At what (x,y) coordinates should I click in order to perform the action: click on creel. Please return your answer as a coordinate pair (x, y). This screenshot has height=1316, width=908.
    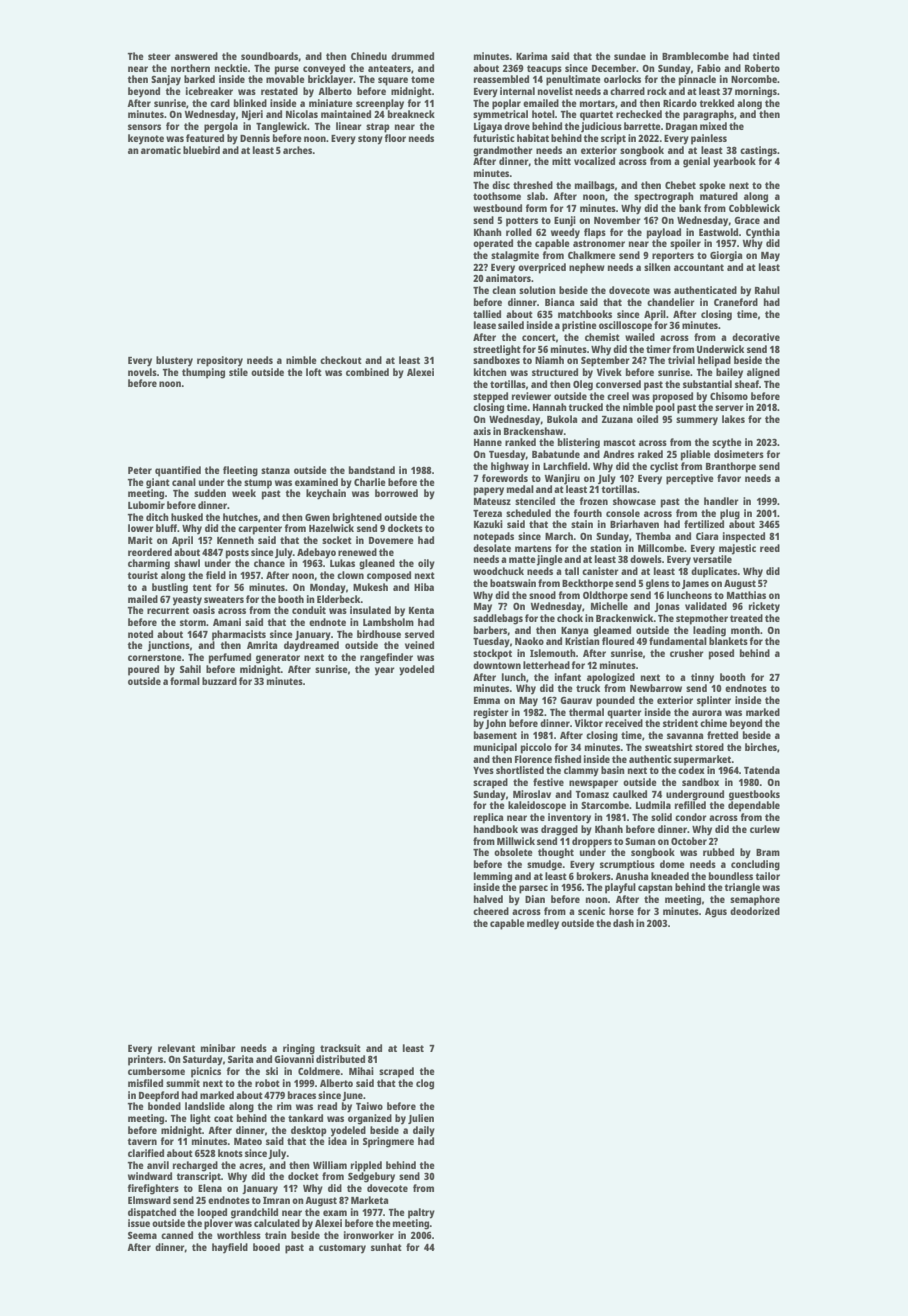
    Looking at the image, I should click on (618, 396).
